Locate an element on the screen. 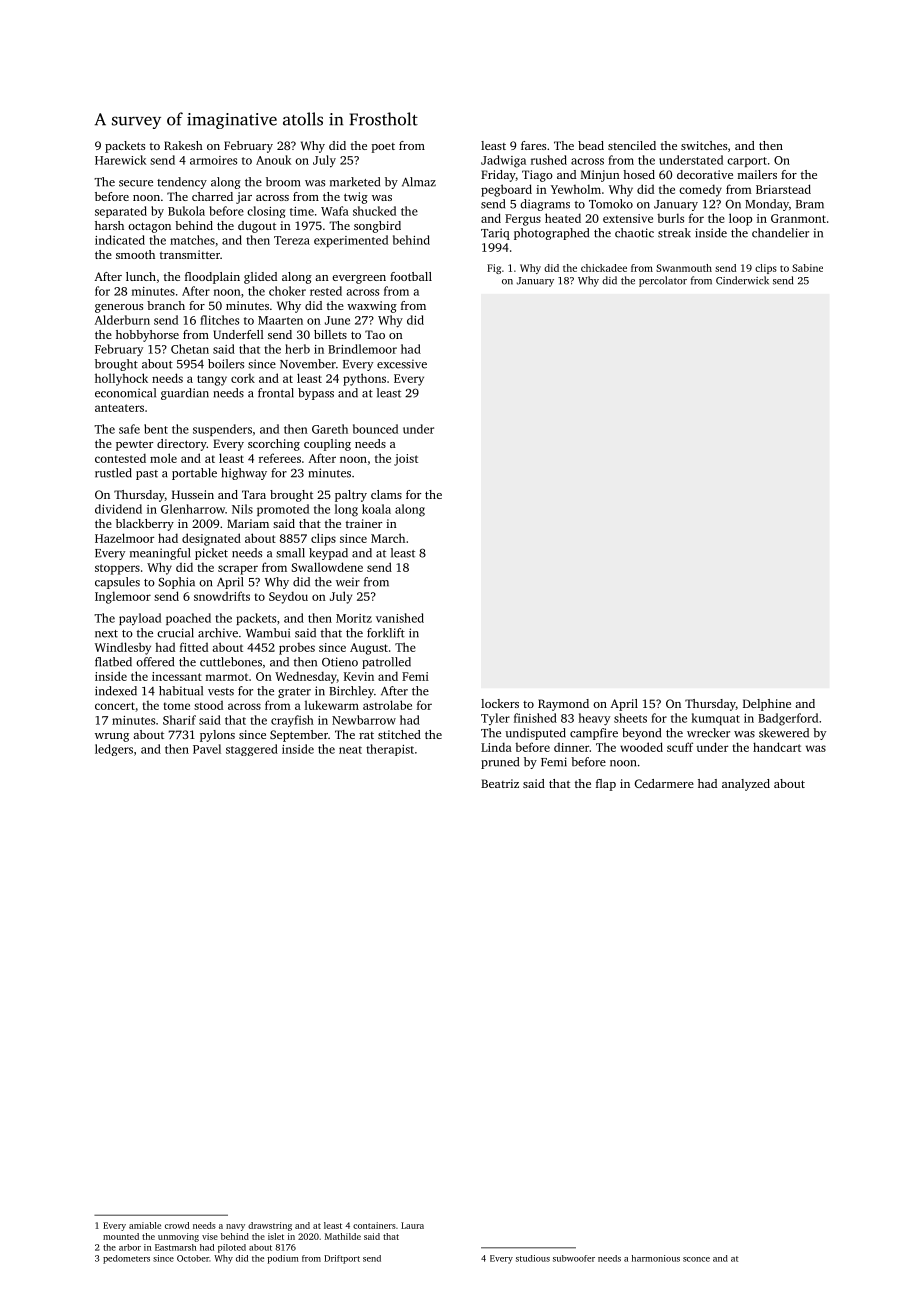  Delphine is located at coordinates (767, 705).
